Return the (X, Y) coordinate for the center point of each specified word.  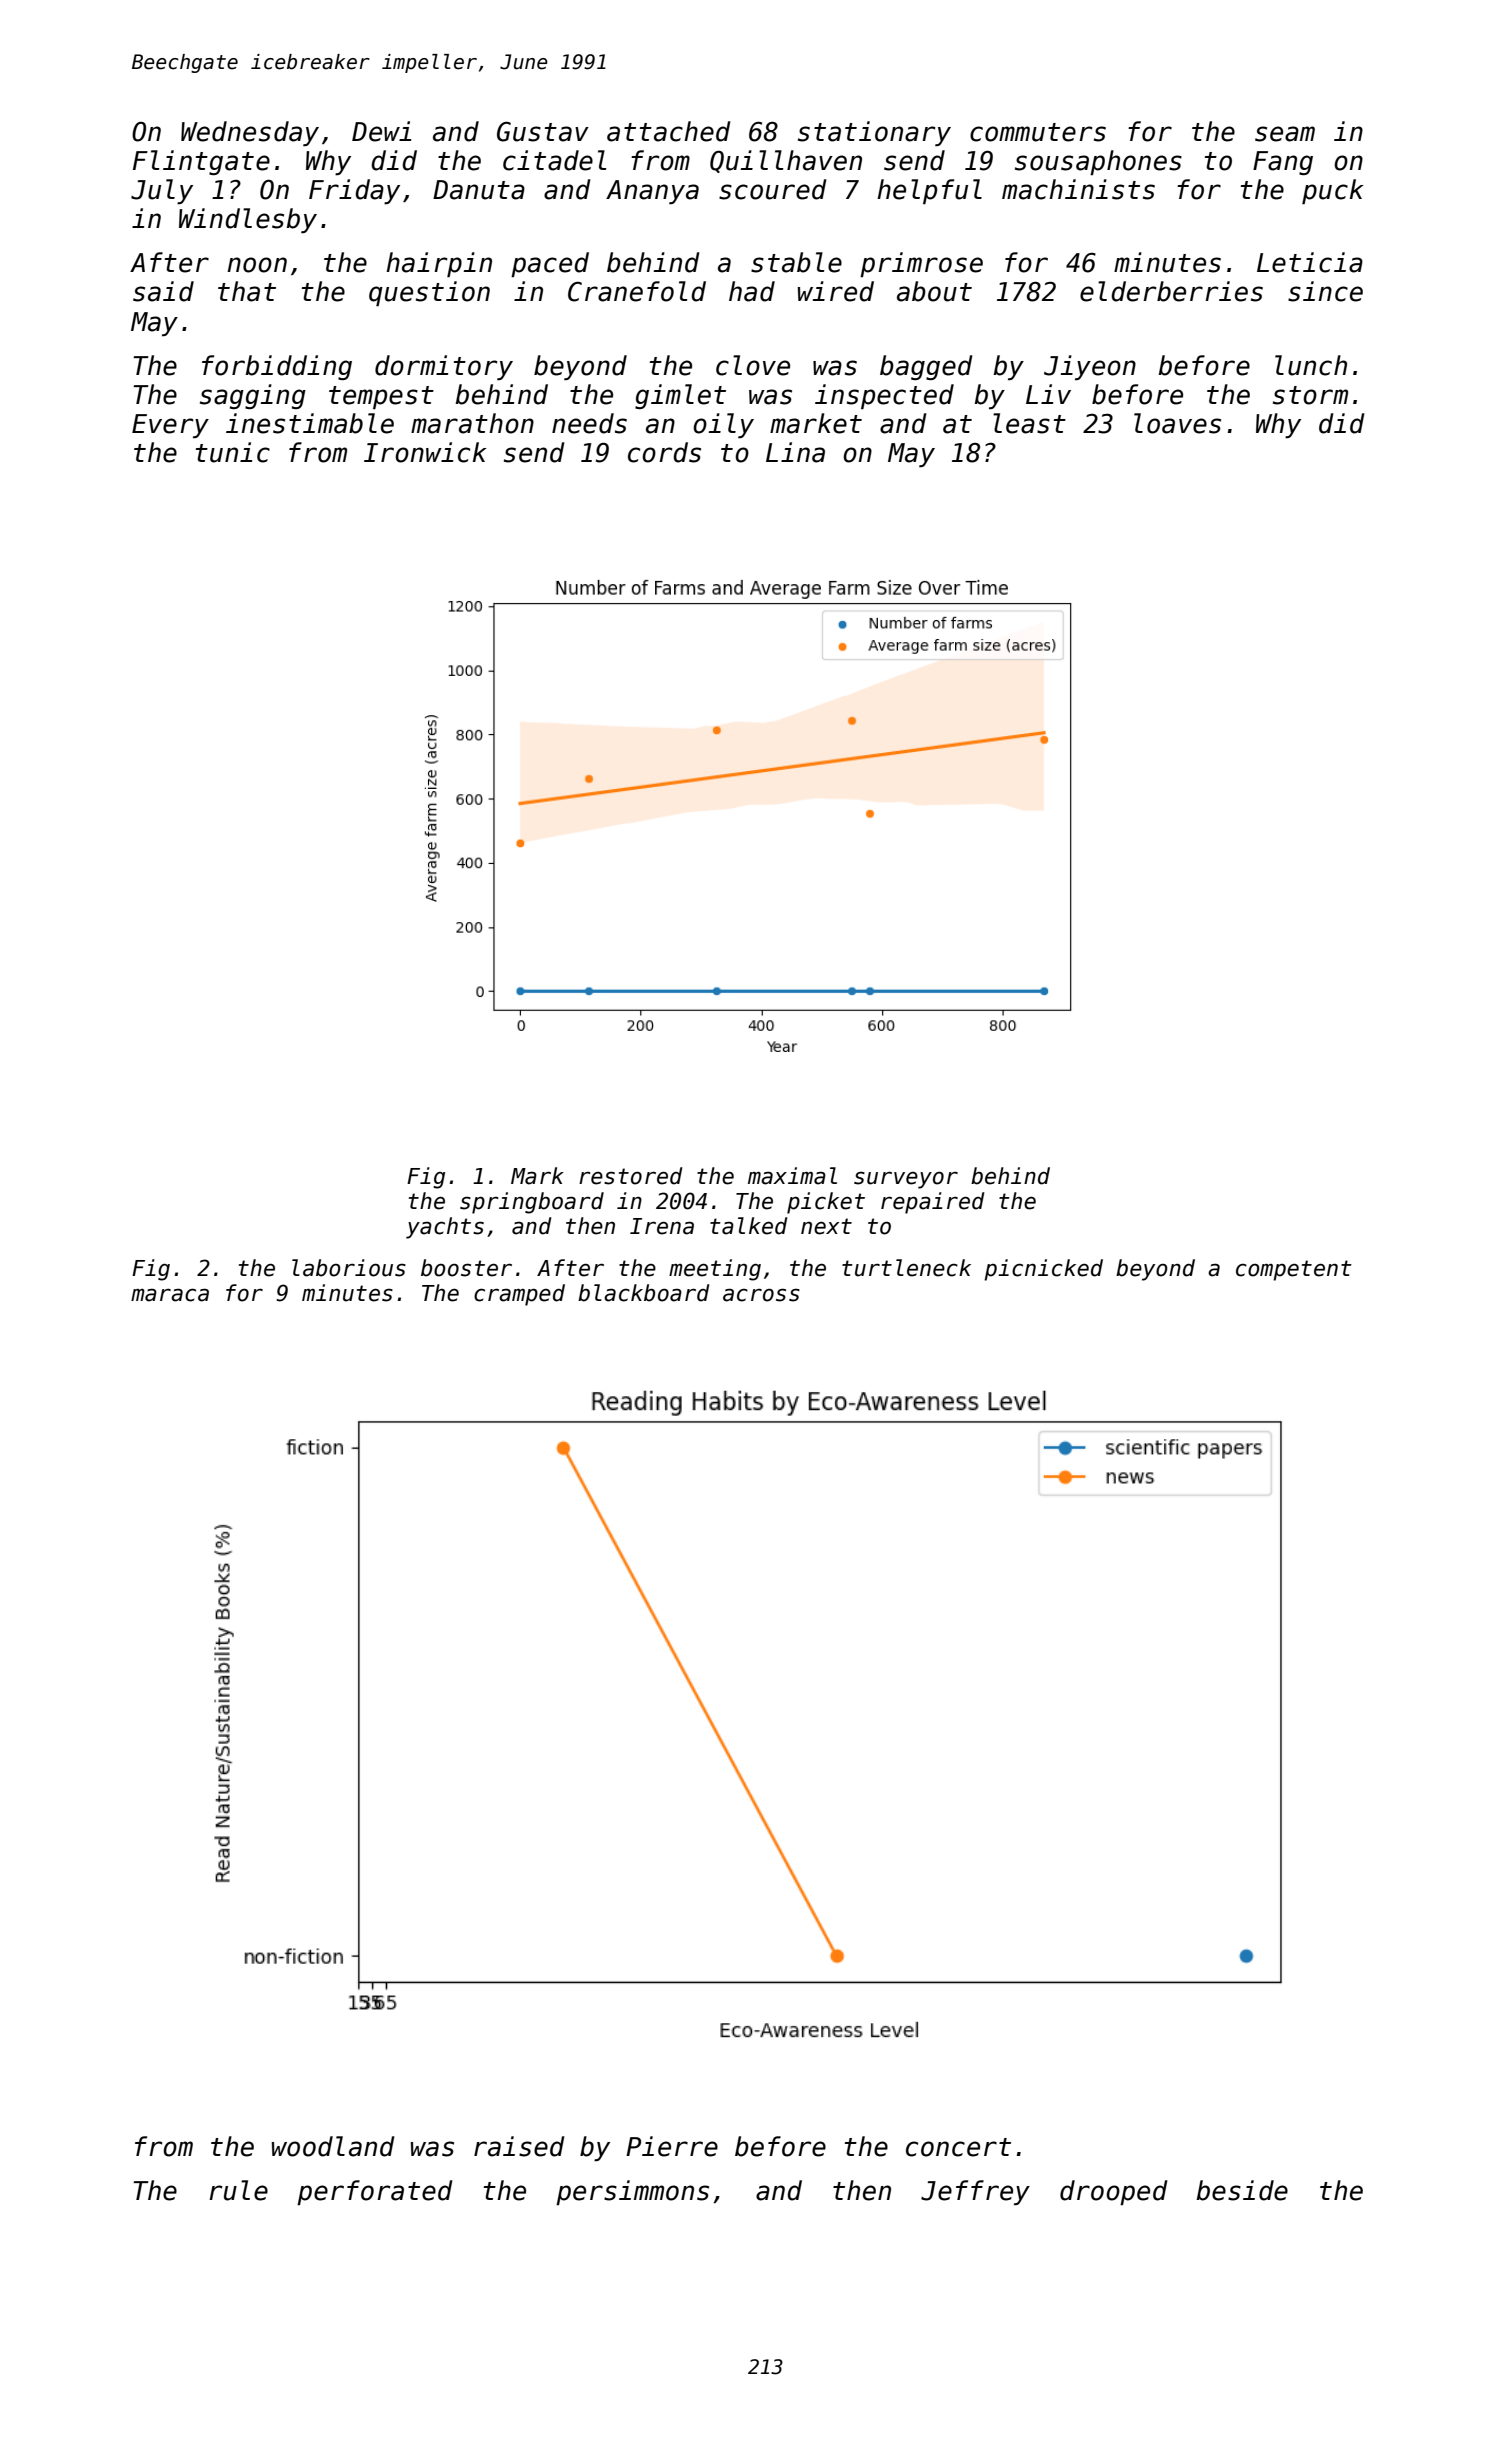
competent (1294, 1270)
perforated (374, 2192)
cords (664, 452)
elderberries (1171, 291)
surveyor (906, 1180)
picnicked (1043, 1270)
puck (1333, 191)
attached (668, 131)
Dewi (382, 131)
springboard (532, 1203)
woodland (332, 2146)
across (761, 1295)
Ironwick (425, 452)
